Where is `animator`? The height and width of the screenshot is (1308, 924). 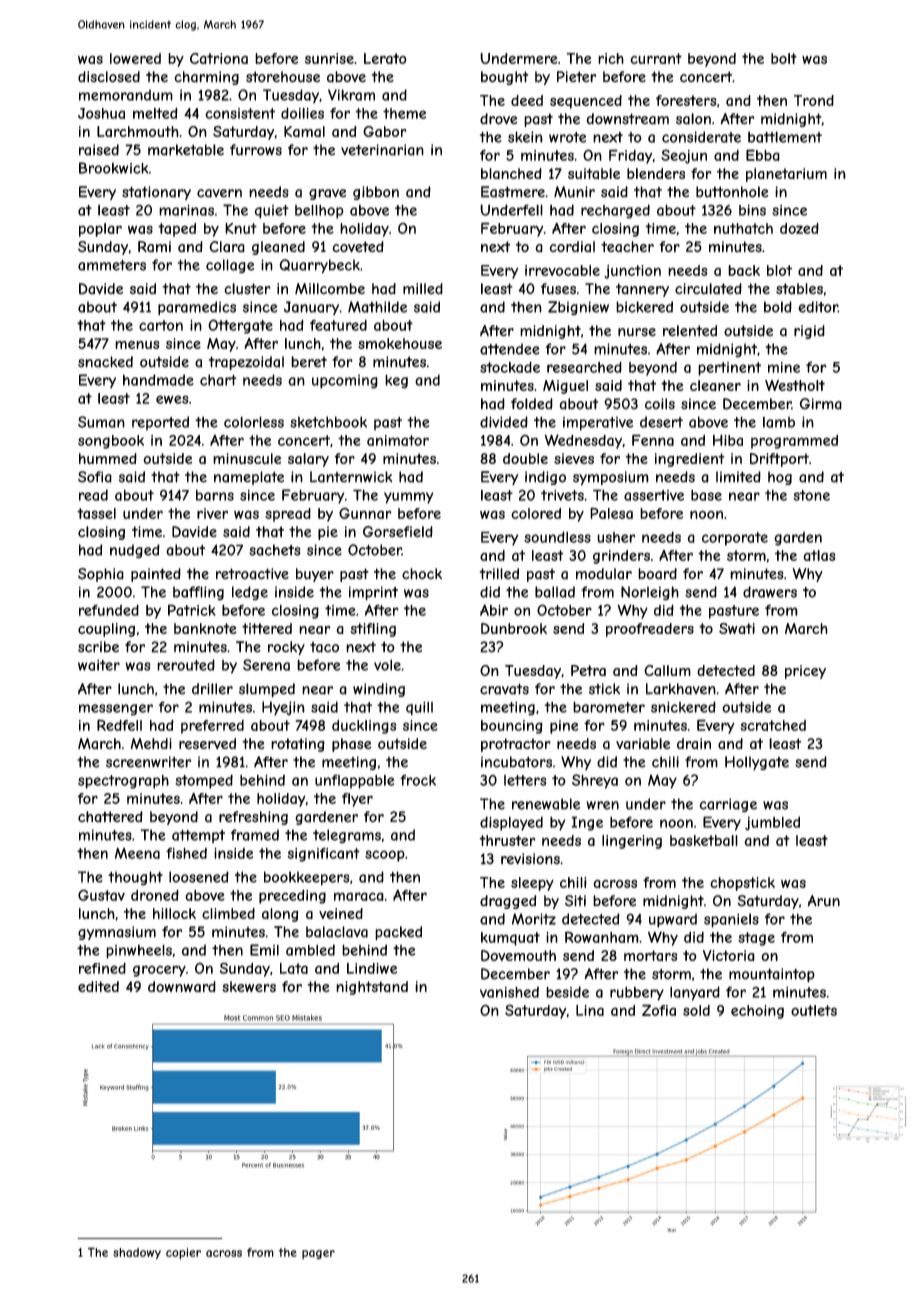 animator is located at coordinates (398, 440).
